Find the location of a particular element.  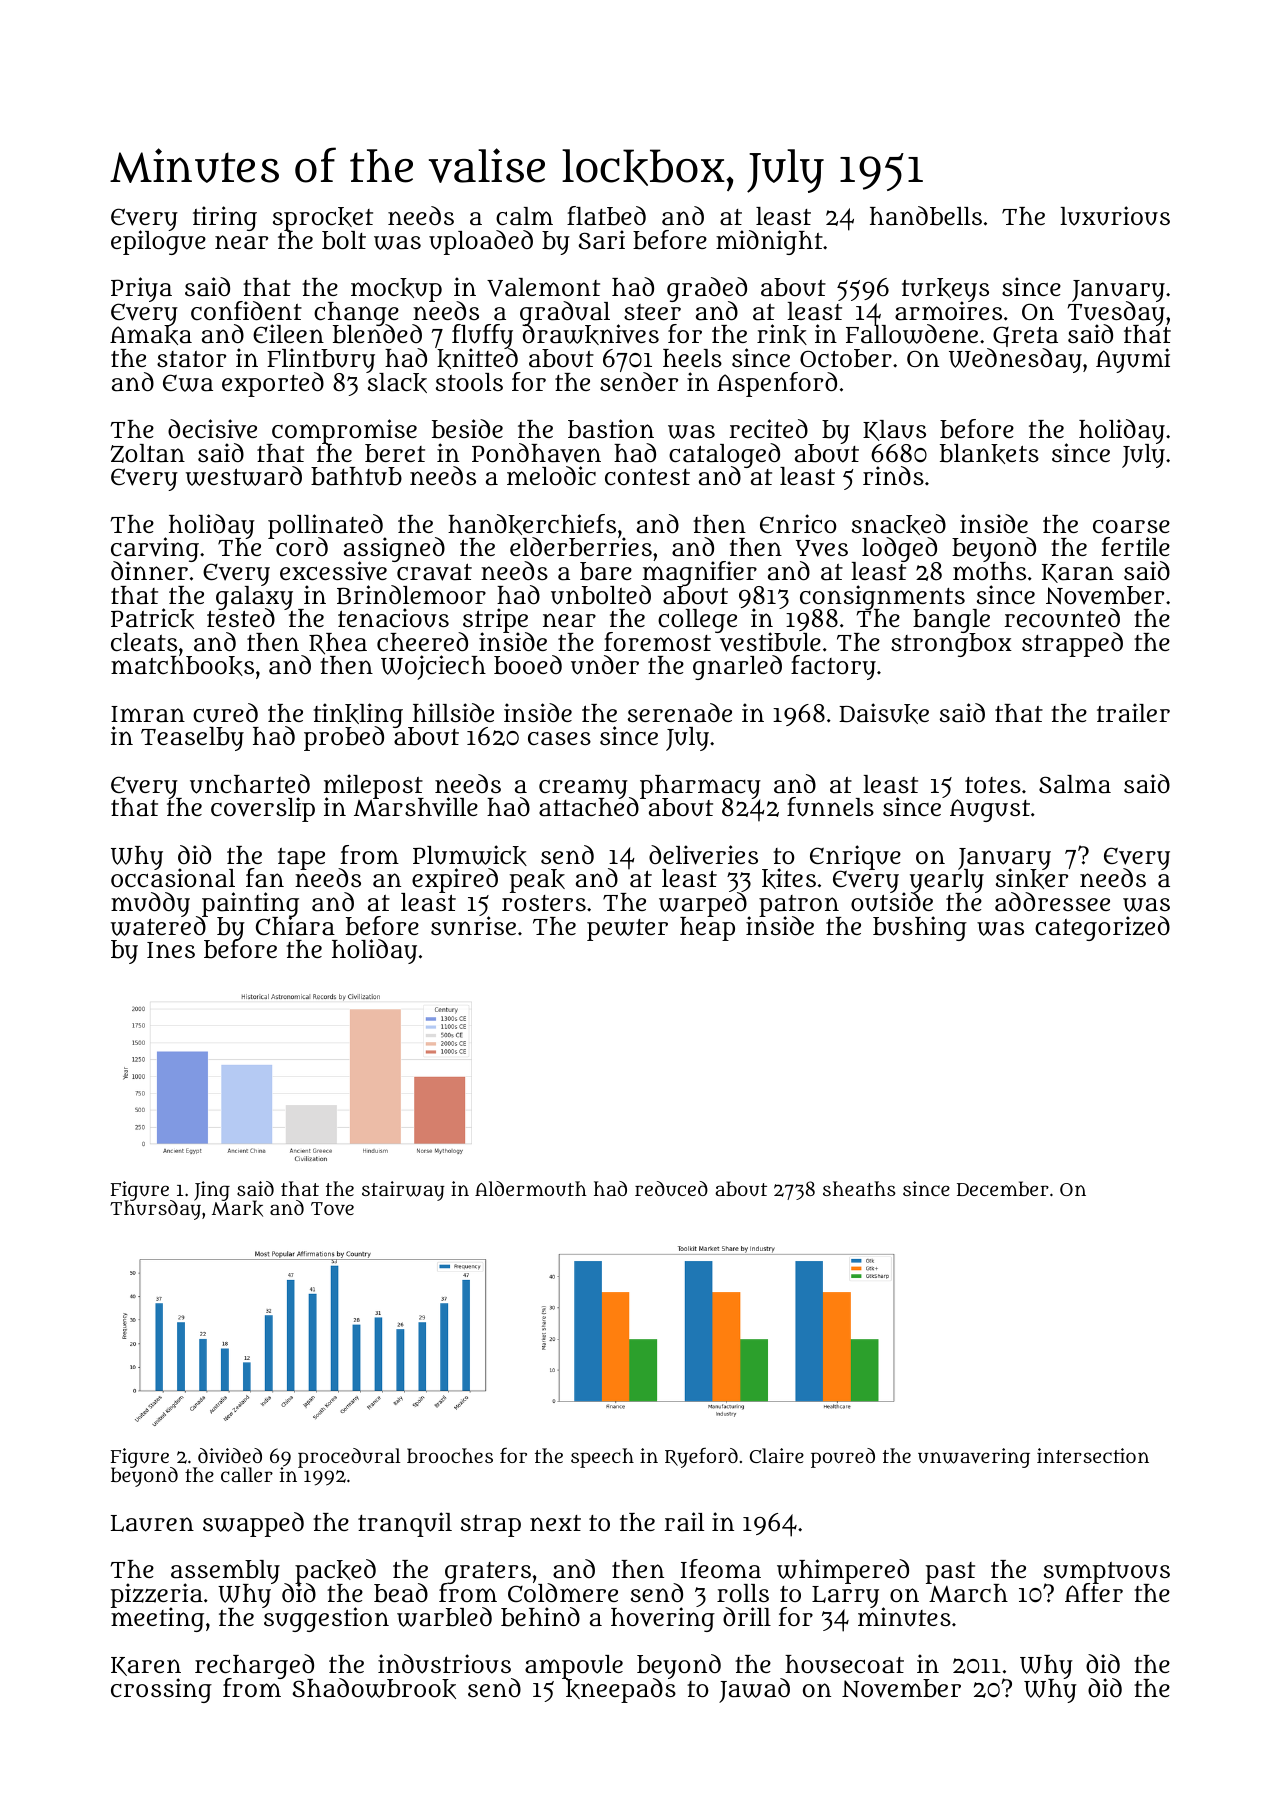

categorized is located at coordinates (1102, 928).
